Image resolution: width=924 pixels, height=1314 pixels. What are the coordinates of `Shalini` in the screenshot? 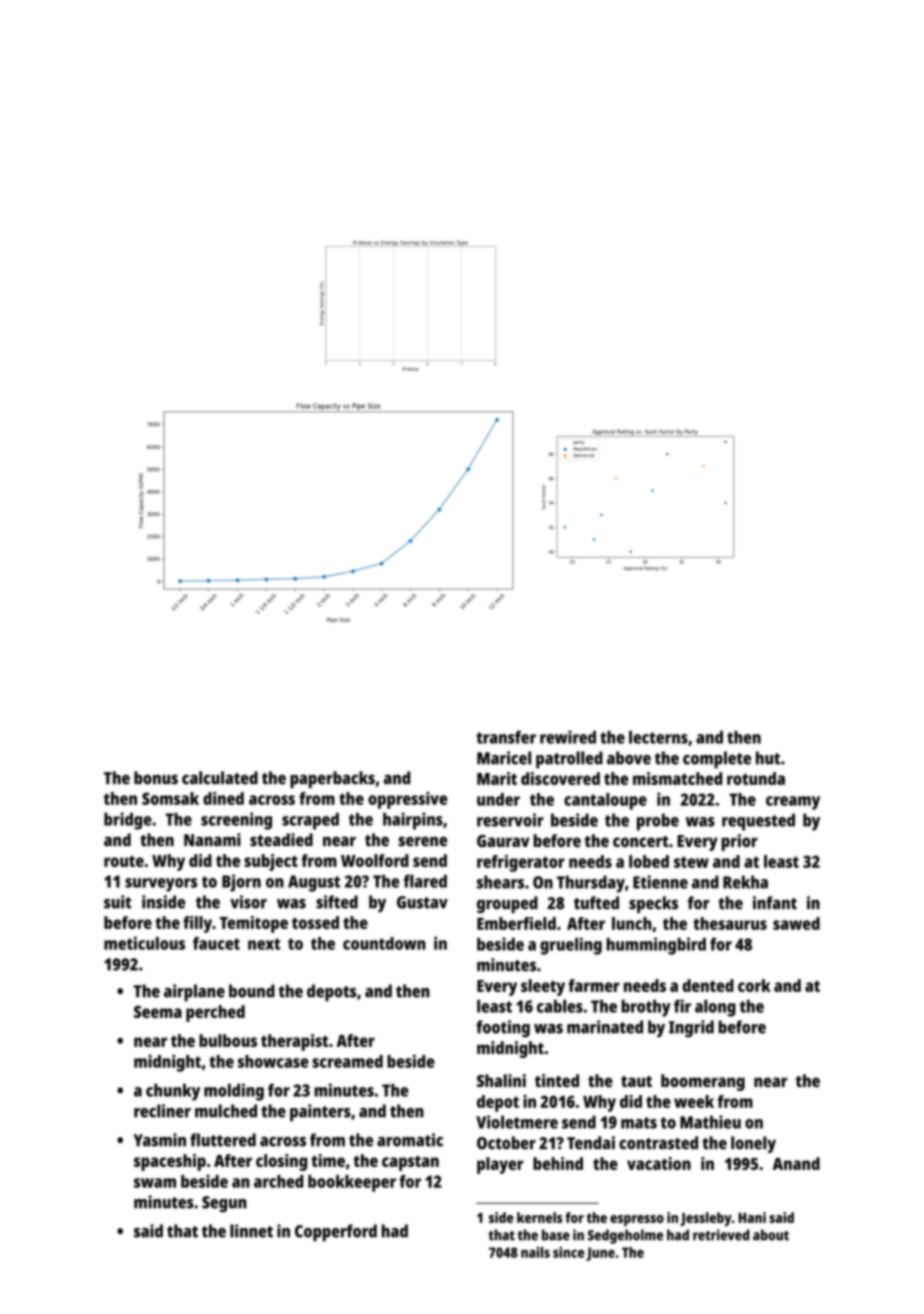 It's located at (501, 1080).
